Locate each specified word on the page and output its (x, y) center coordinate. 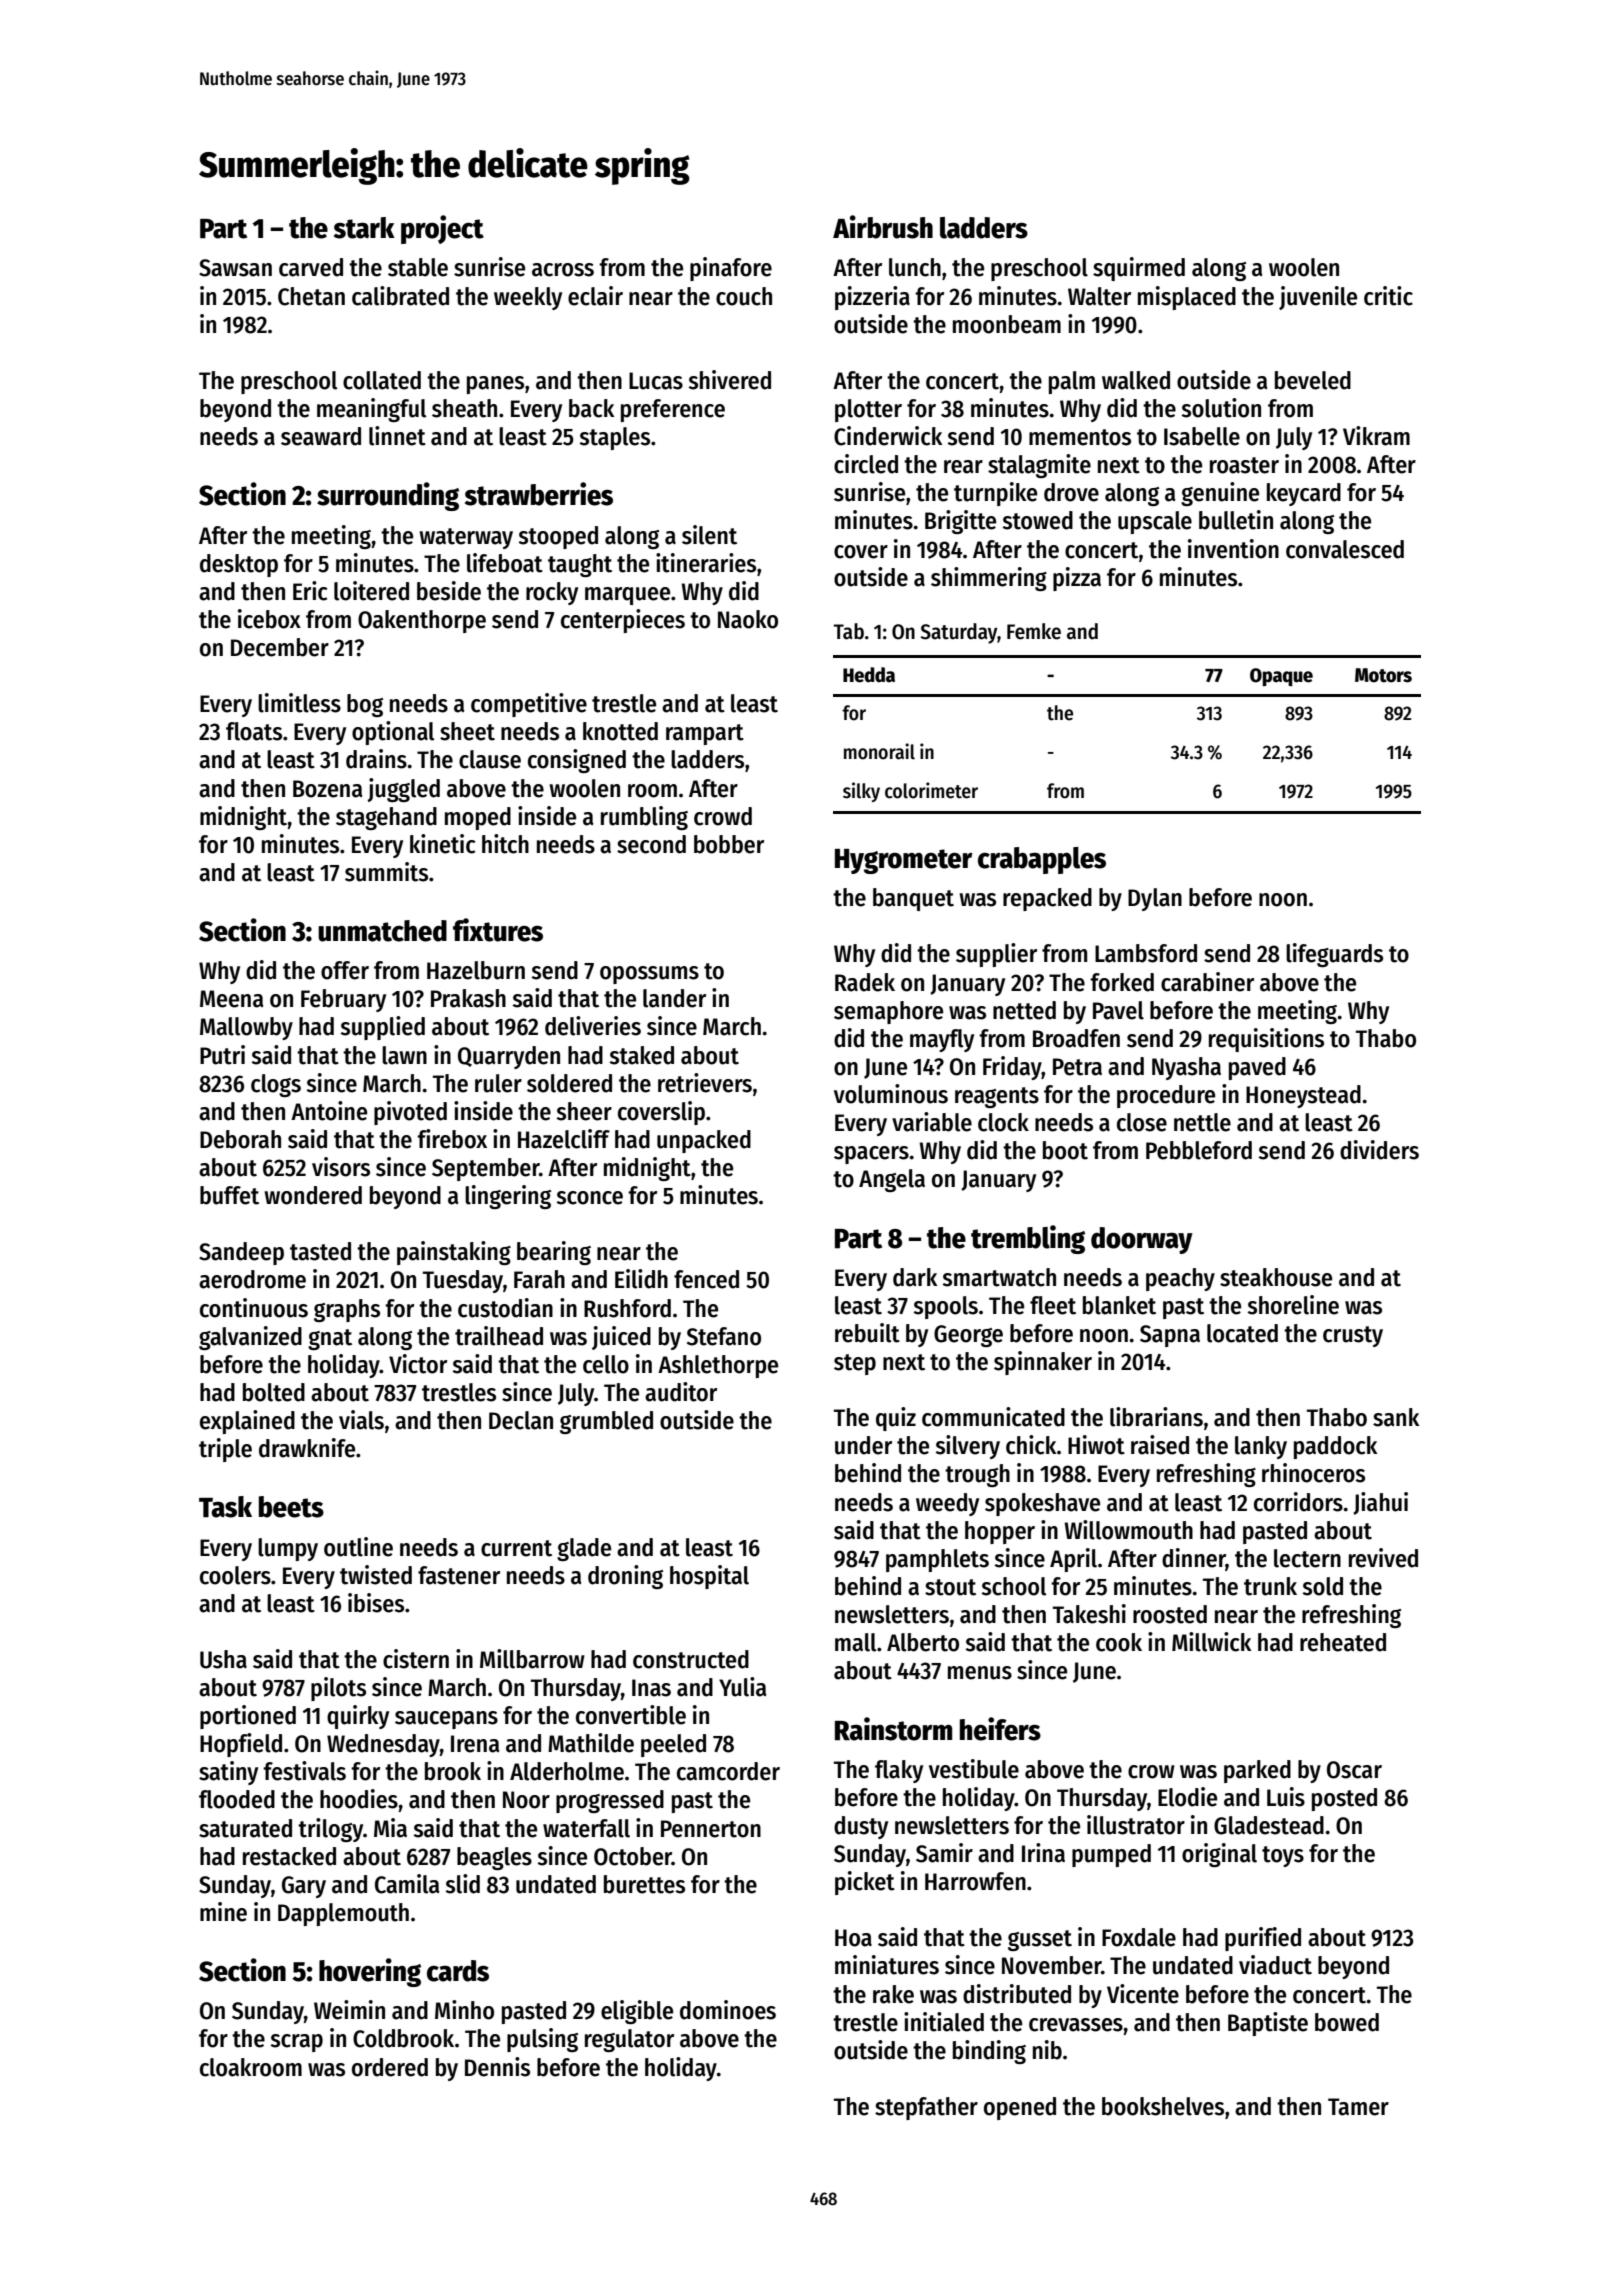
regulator (629, 2040)
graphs (347, 1310)
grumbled (606, 1422)
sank (1396, 1417)
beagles (494, 1858)
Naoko (748, 619)
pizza (1077, 579)
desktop (239, 565)
